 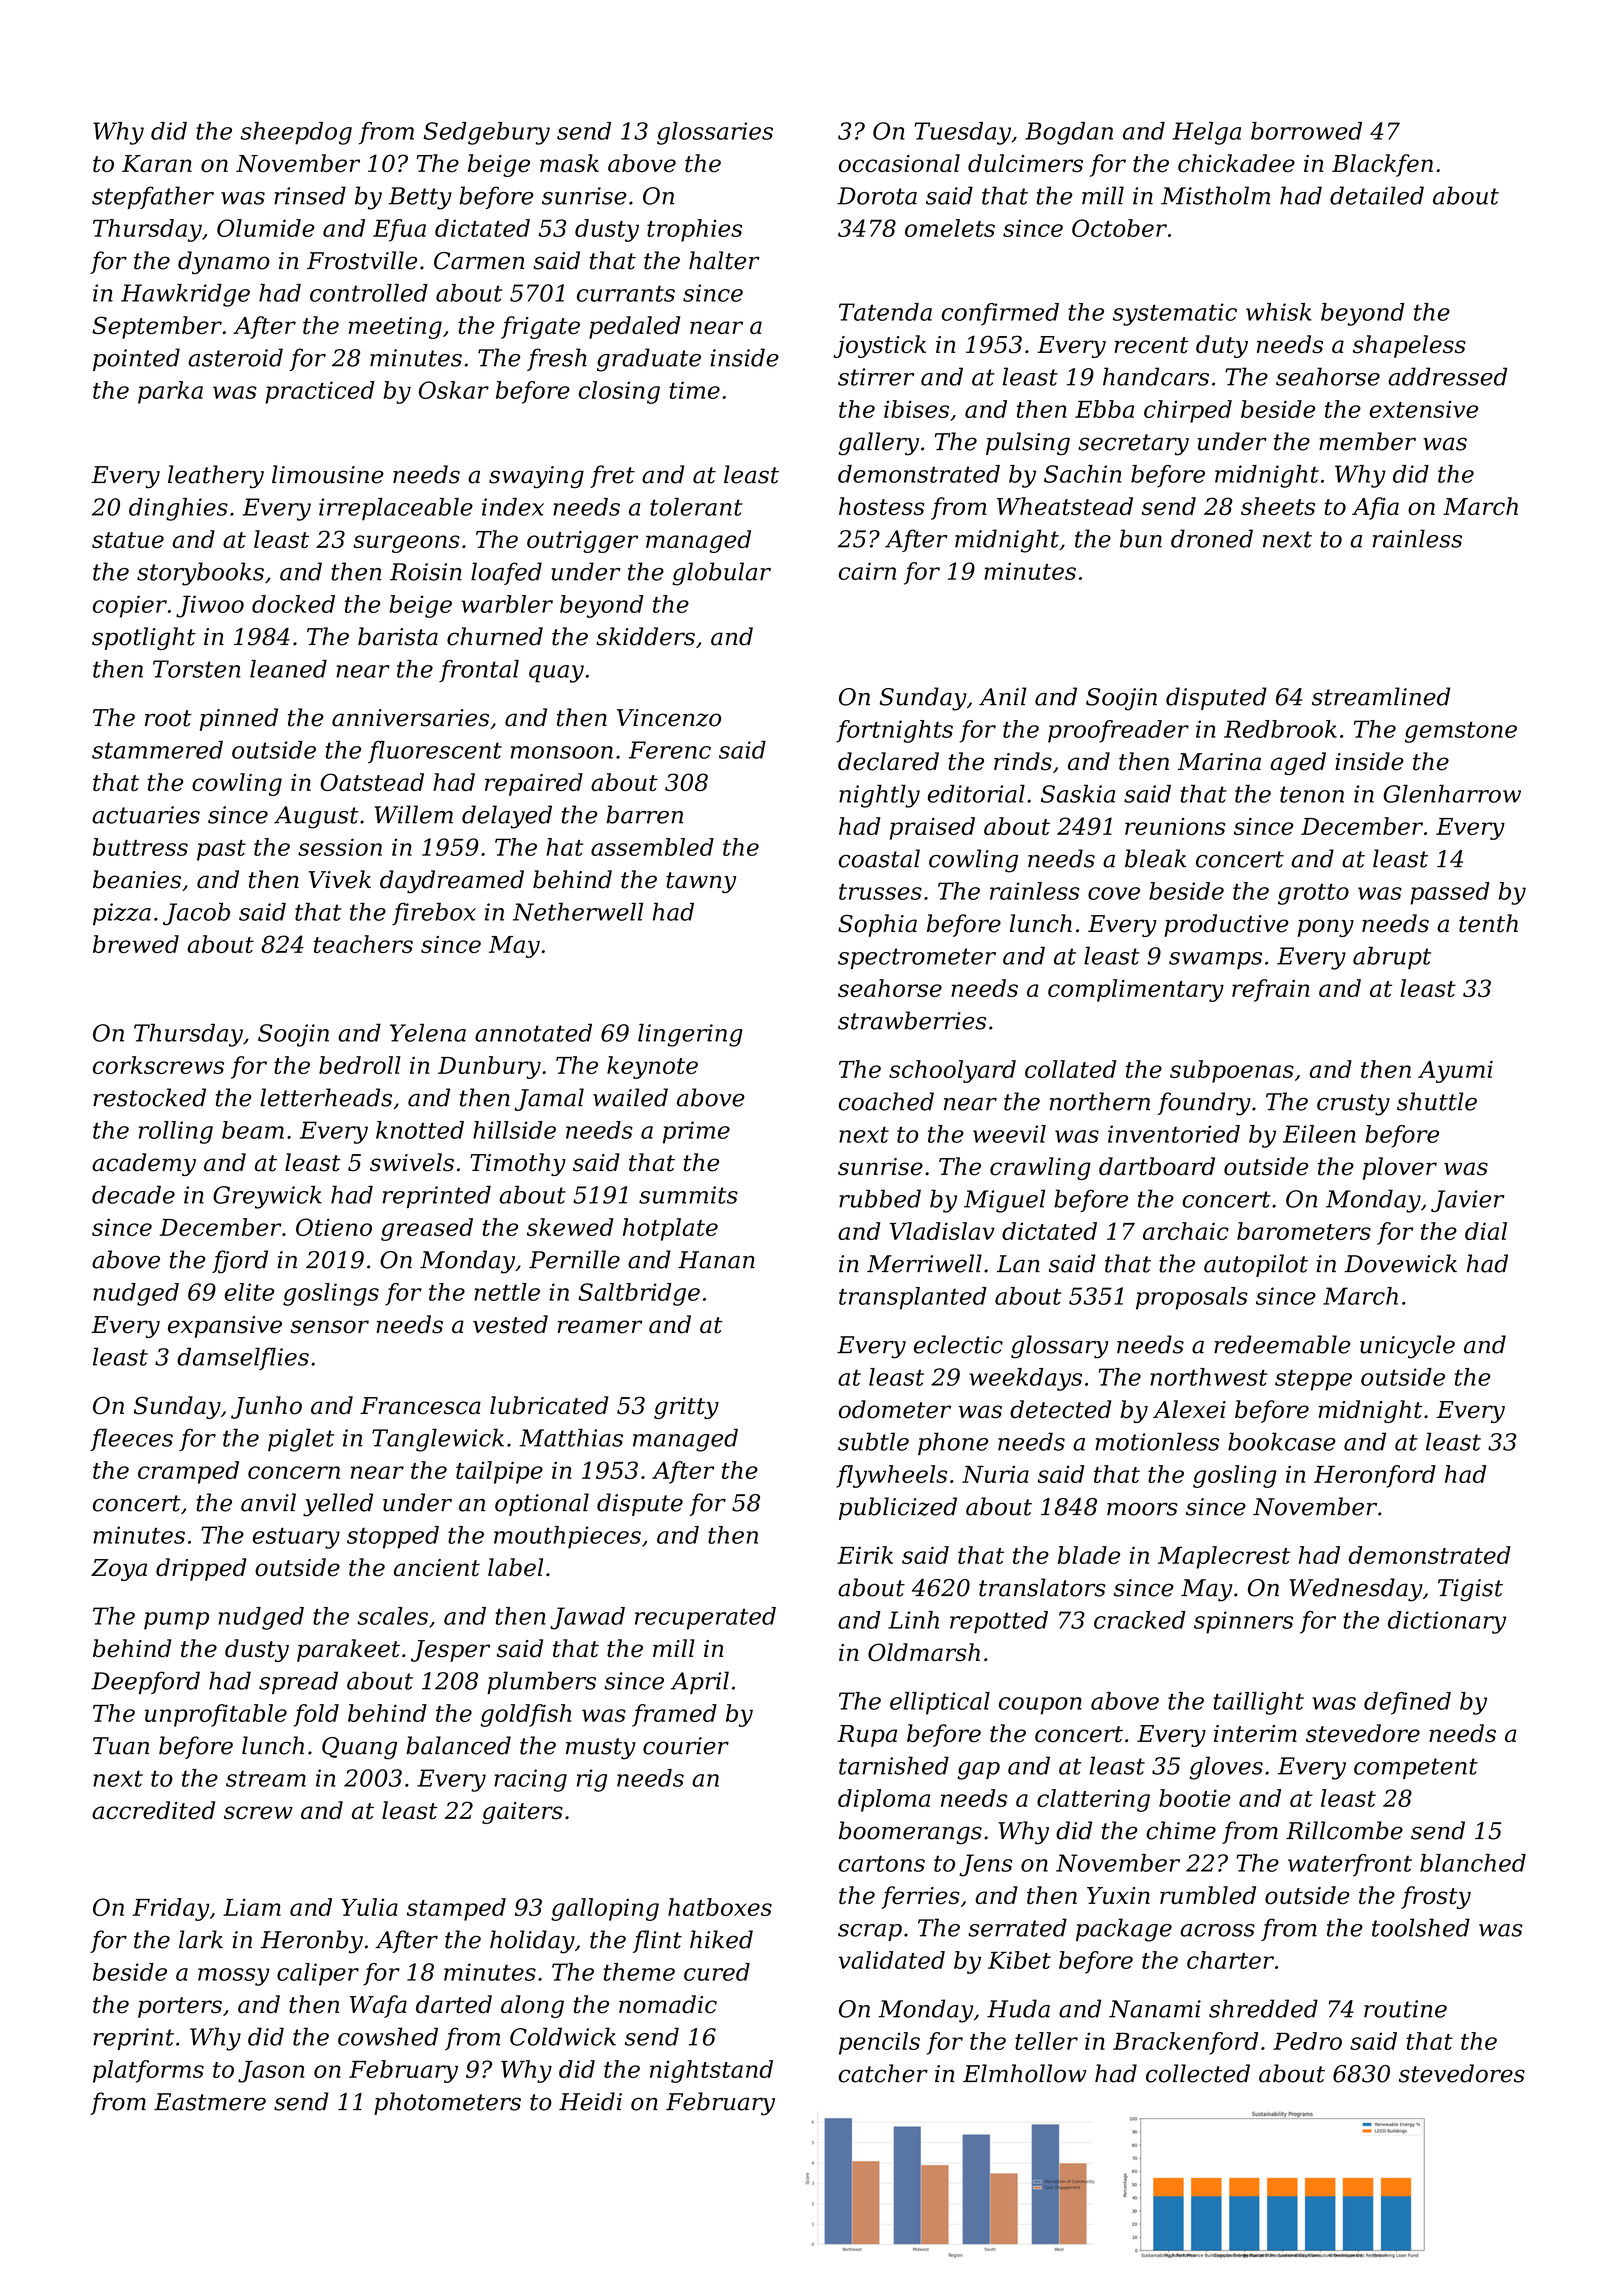 What do you see at coordinates (879, 2043) in the screenshot?
I see `pencils` at bounding box center [879, 2043].
